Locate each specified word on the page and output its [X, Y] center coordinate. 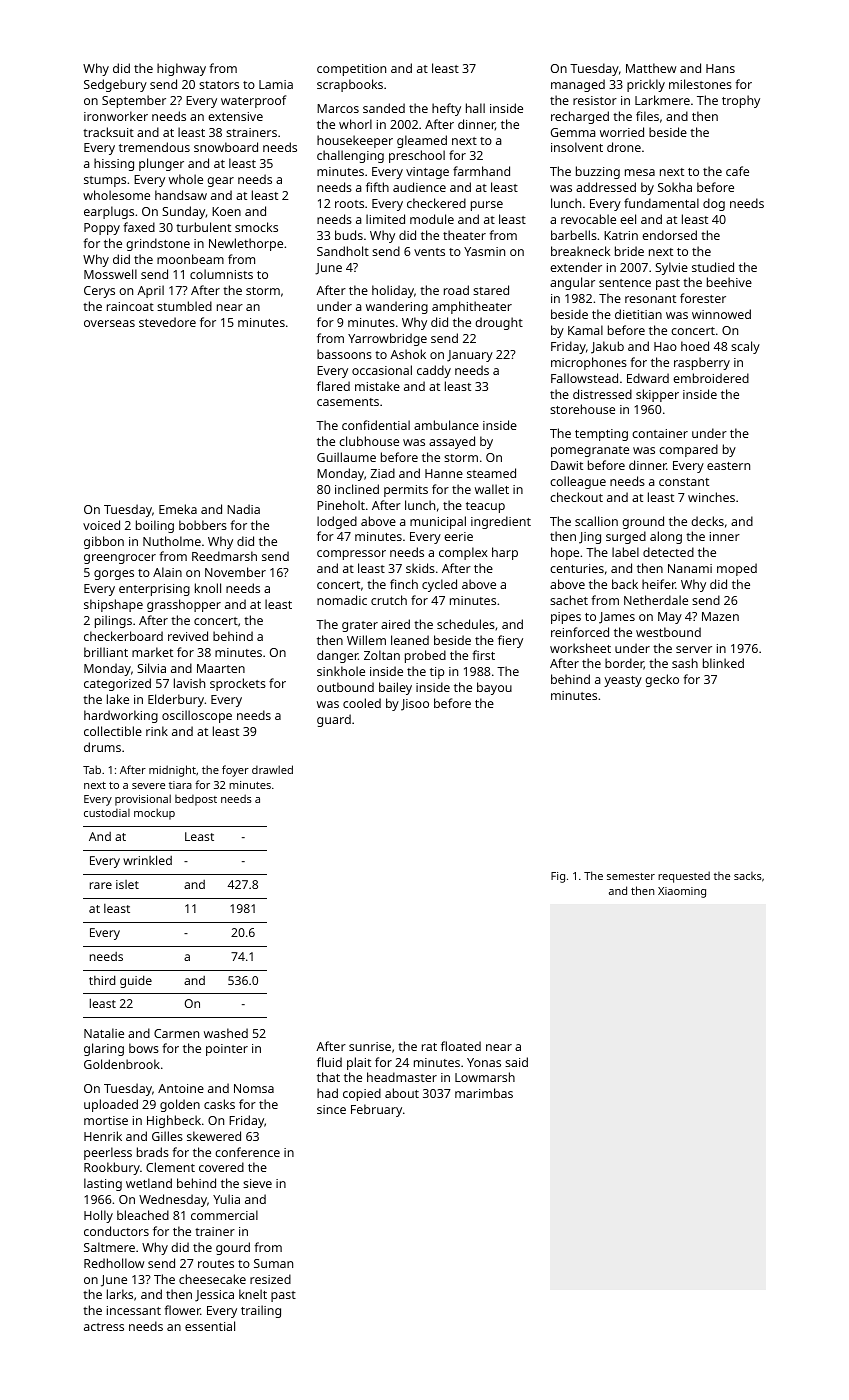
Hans [720, 68]
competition [351, 70]
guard [334, 720]
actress [104, 1327]
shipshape [113, 605]
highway [181, 69]
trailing [261, 1311]
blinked [723, 663]
